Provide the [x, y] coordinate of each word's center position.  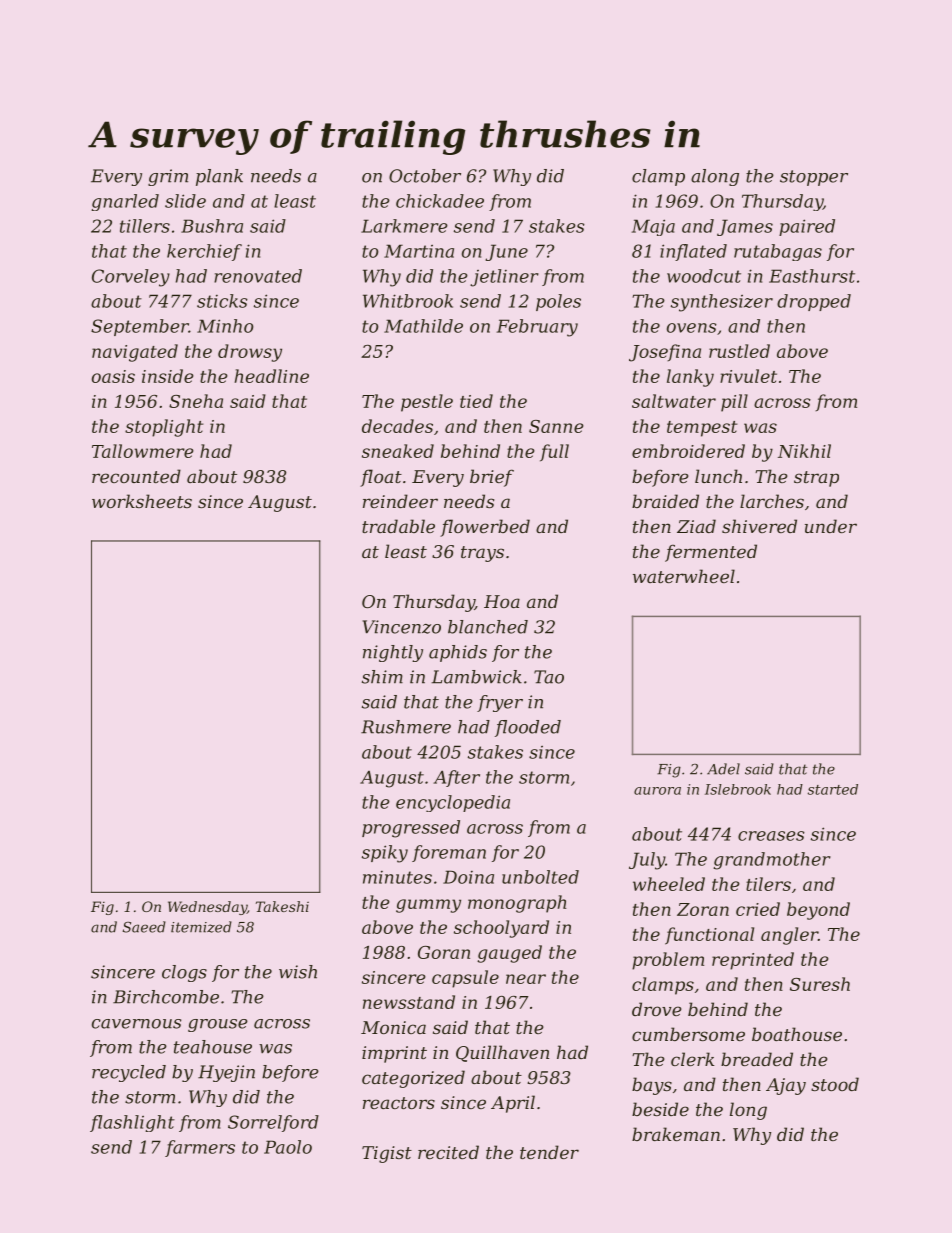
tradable [398, 526]
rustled [739, 351]
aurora [657, 791]
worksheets [142, 501]
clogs [184, 973]
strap [816, 479]
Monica [393, 1027]
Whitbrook [408, 301]
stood [835, 1084]
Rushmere [406, 727]
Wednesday [207, 908]
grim [168, 177]
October [425, 176]
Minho [225, 326]
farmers [200, 1148]
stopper [814, 178]
